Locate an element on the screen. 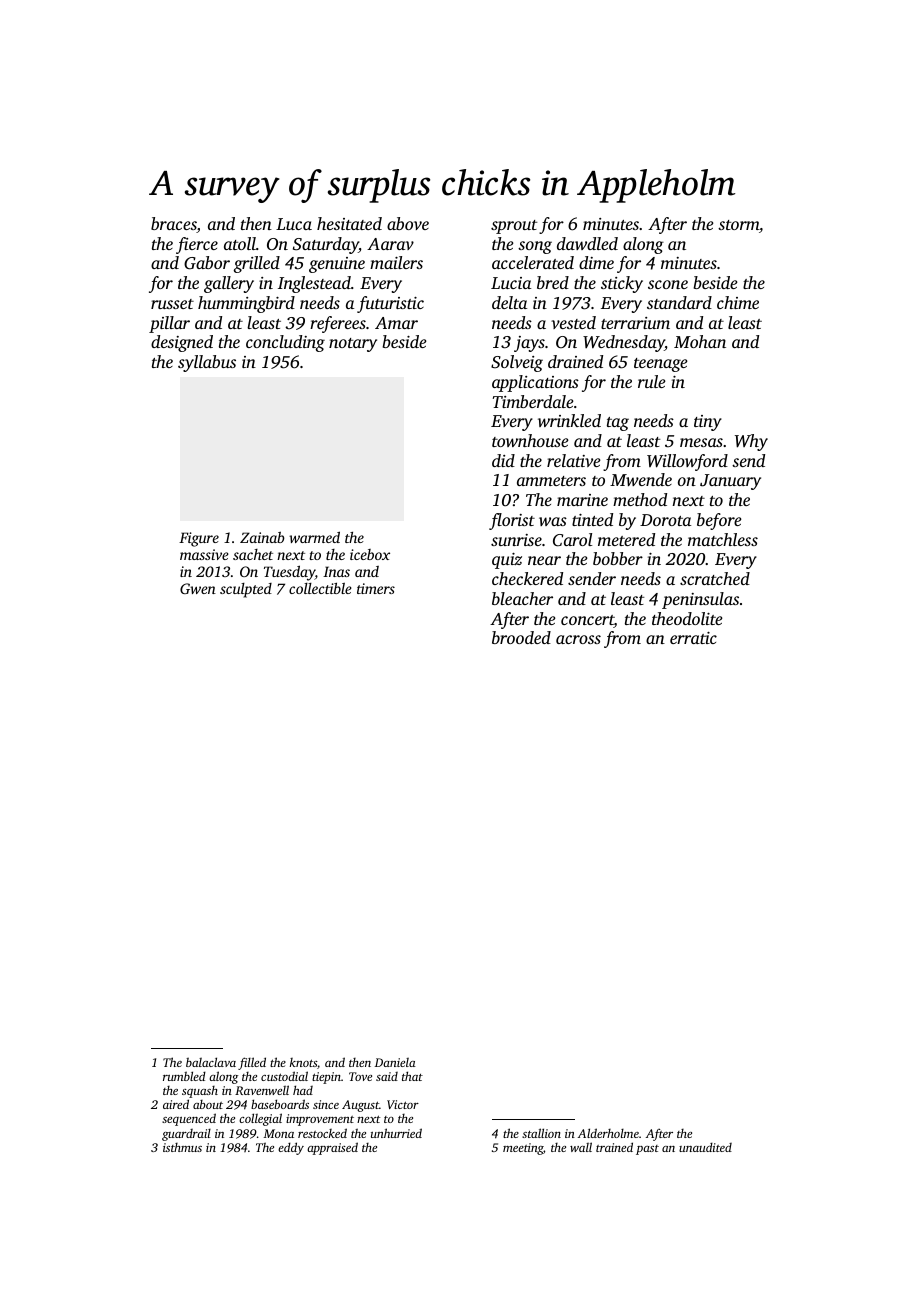  brooded is located at coordinates (521, 637).
